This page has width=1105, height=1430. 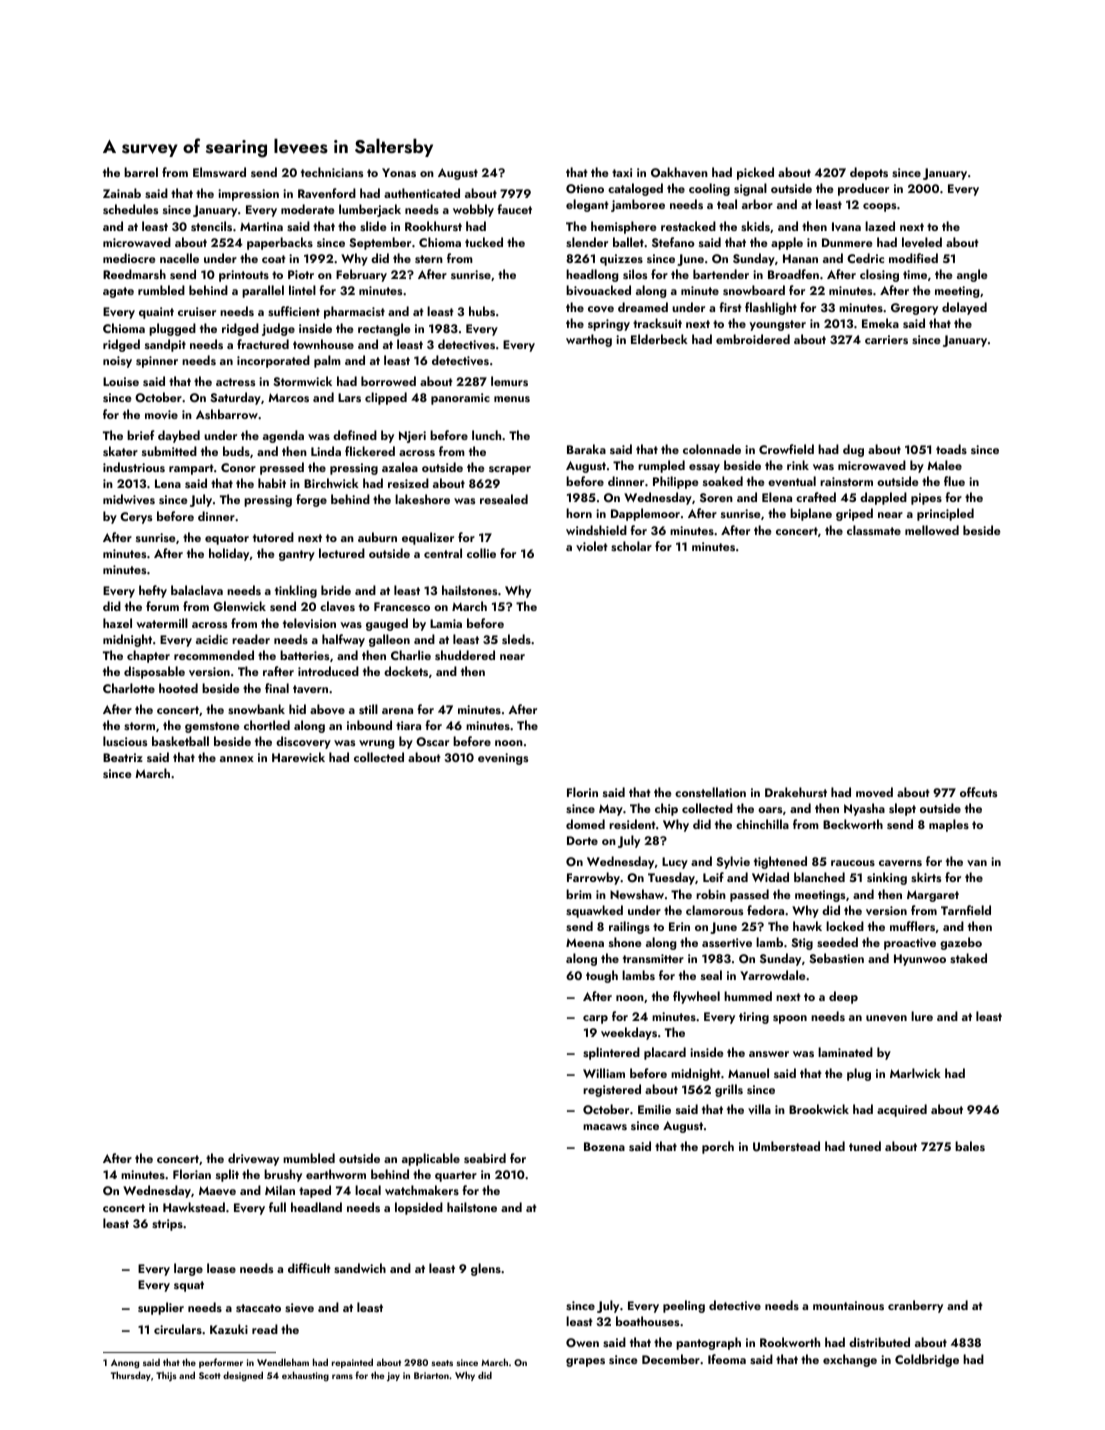 What do you see at coordinates (129, 499) in the page?
I see `midwives` at bounding box center [129, 499].
